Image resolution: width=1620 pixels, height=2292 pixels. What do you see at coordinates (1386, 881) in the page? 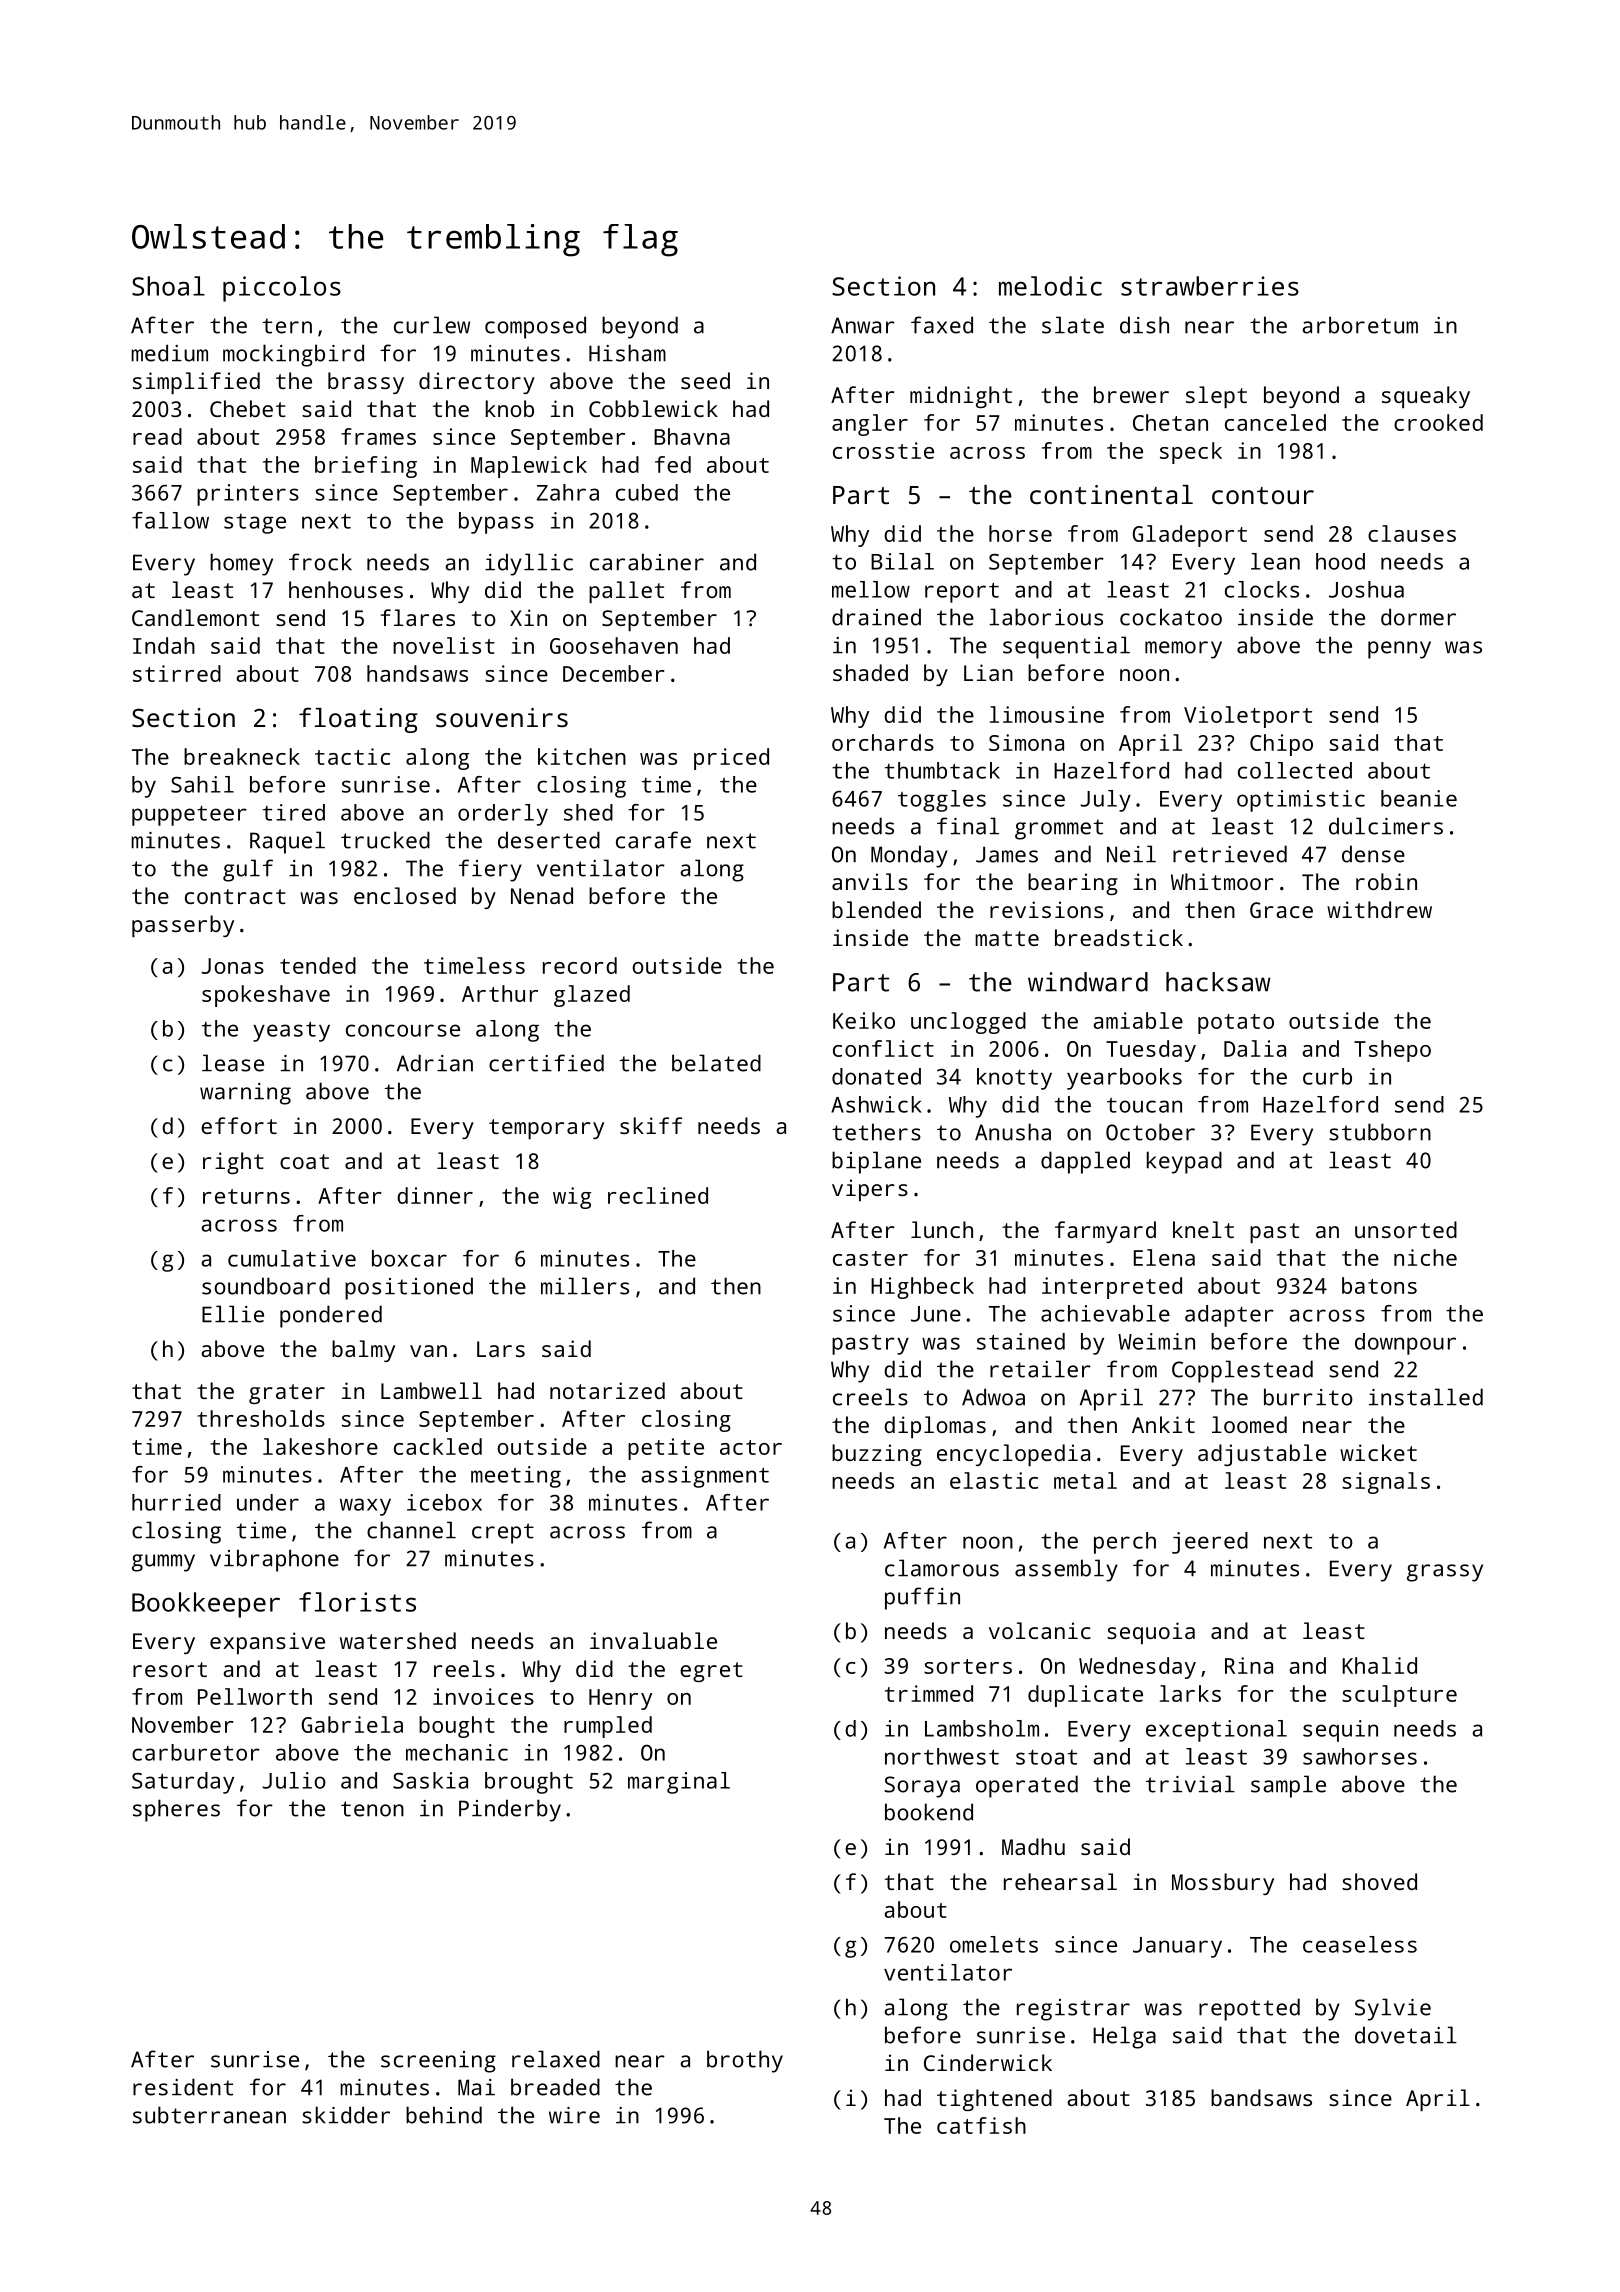
I see `robin` at bounding box center [1386, 881].
